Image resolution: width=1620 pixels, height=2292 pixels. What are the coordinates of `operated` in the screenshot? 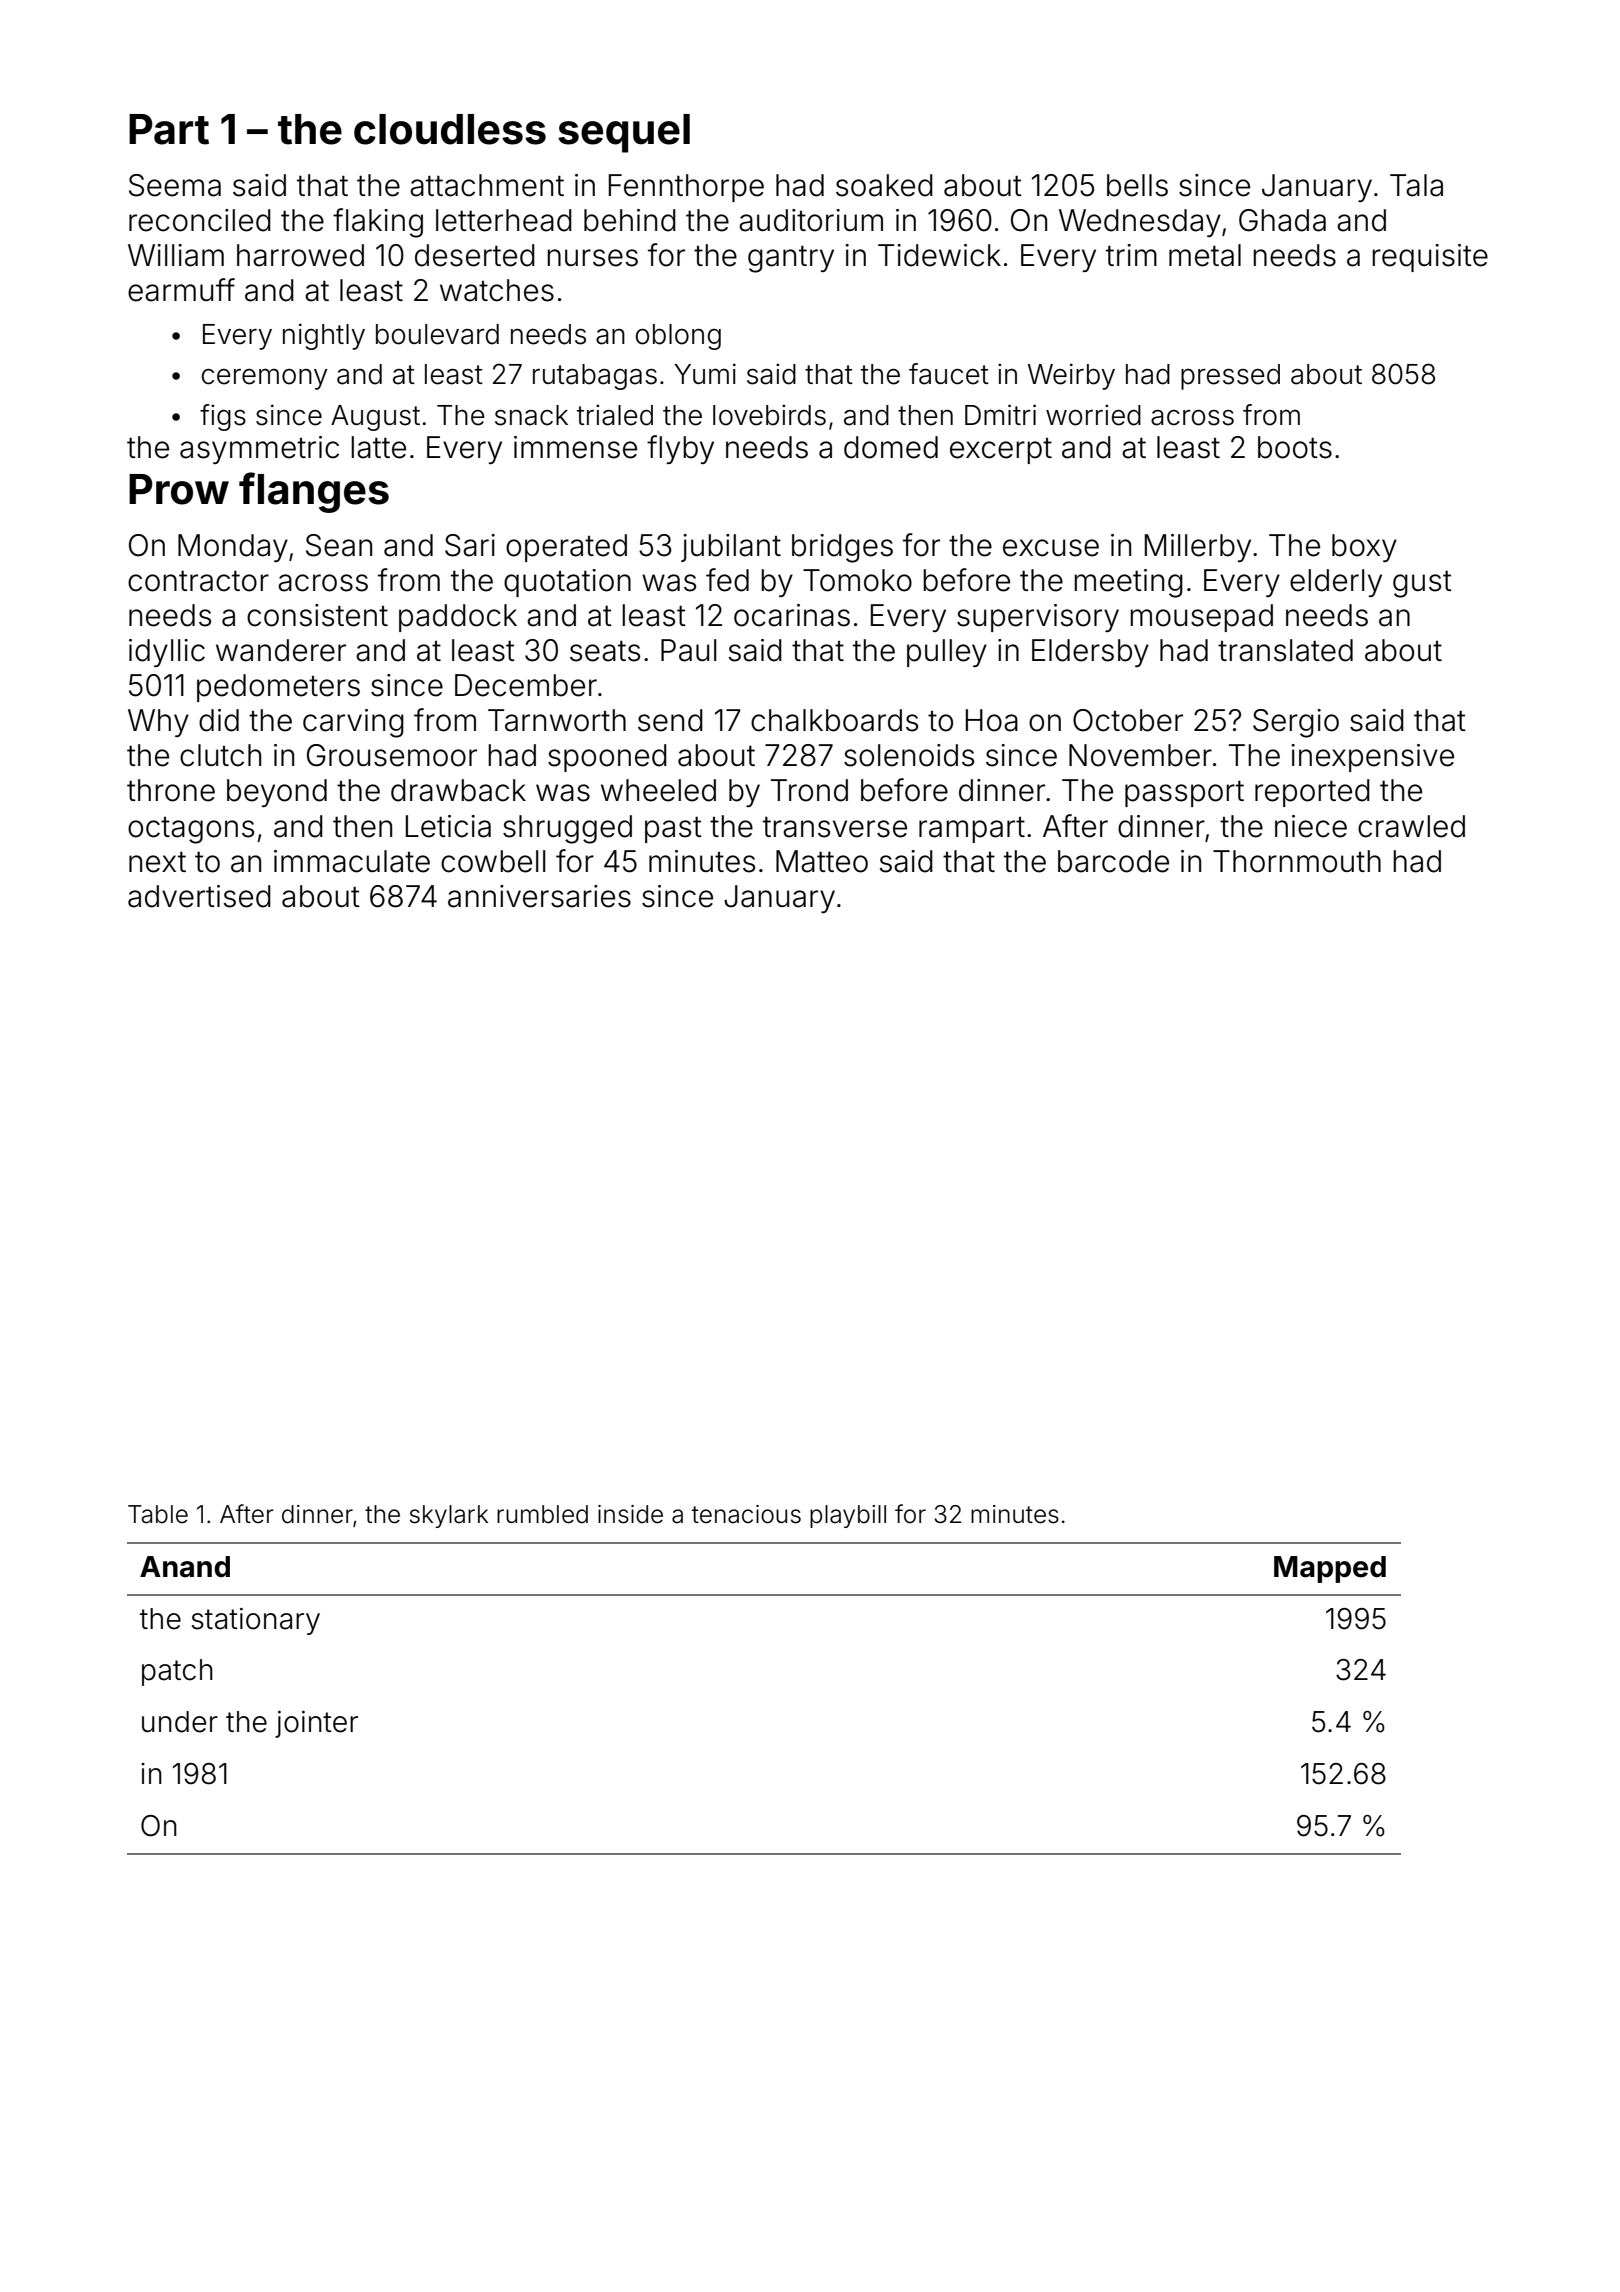 It's located at (566, 548).
